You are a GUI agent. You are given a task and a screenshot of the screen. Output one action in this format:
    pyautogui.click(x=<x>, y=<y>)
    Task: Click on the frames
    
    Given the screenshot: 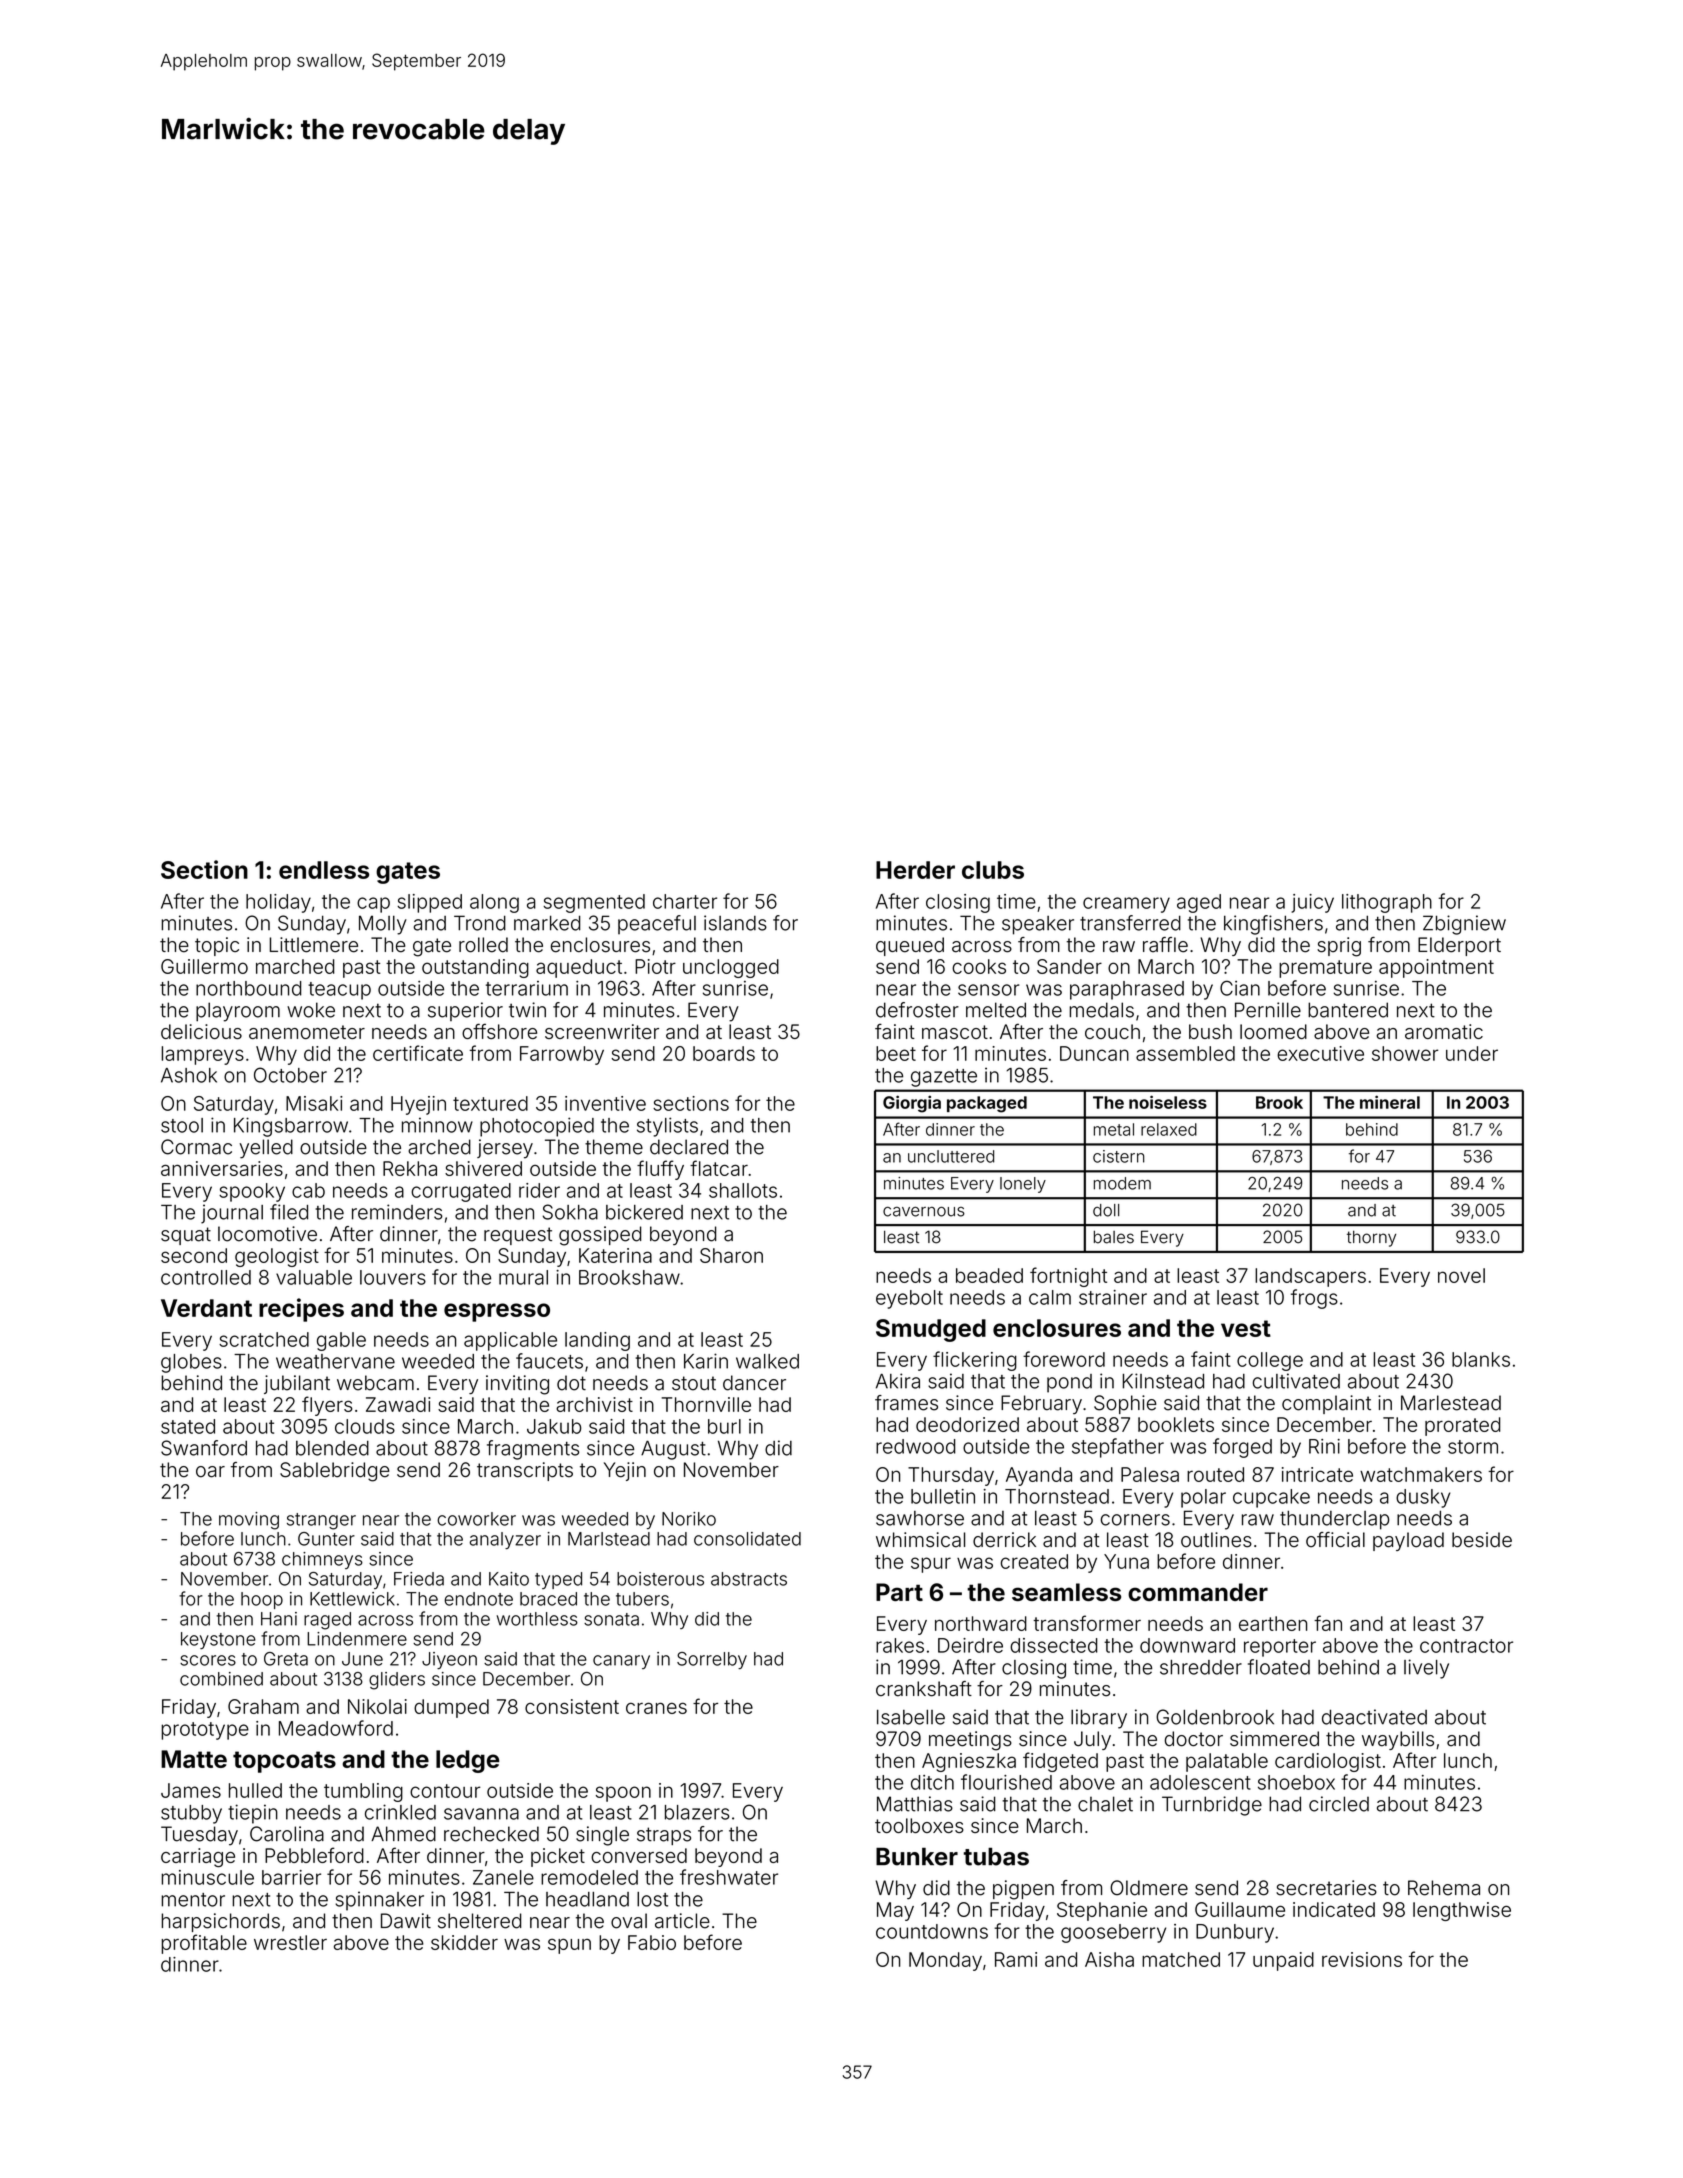 What is the action you would take?
    pyautogui.click(x=906, y=1403)
